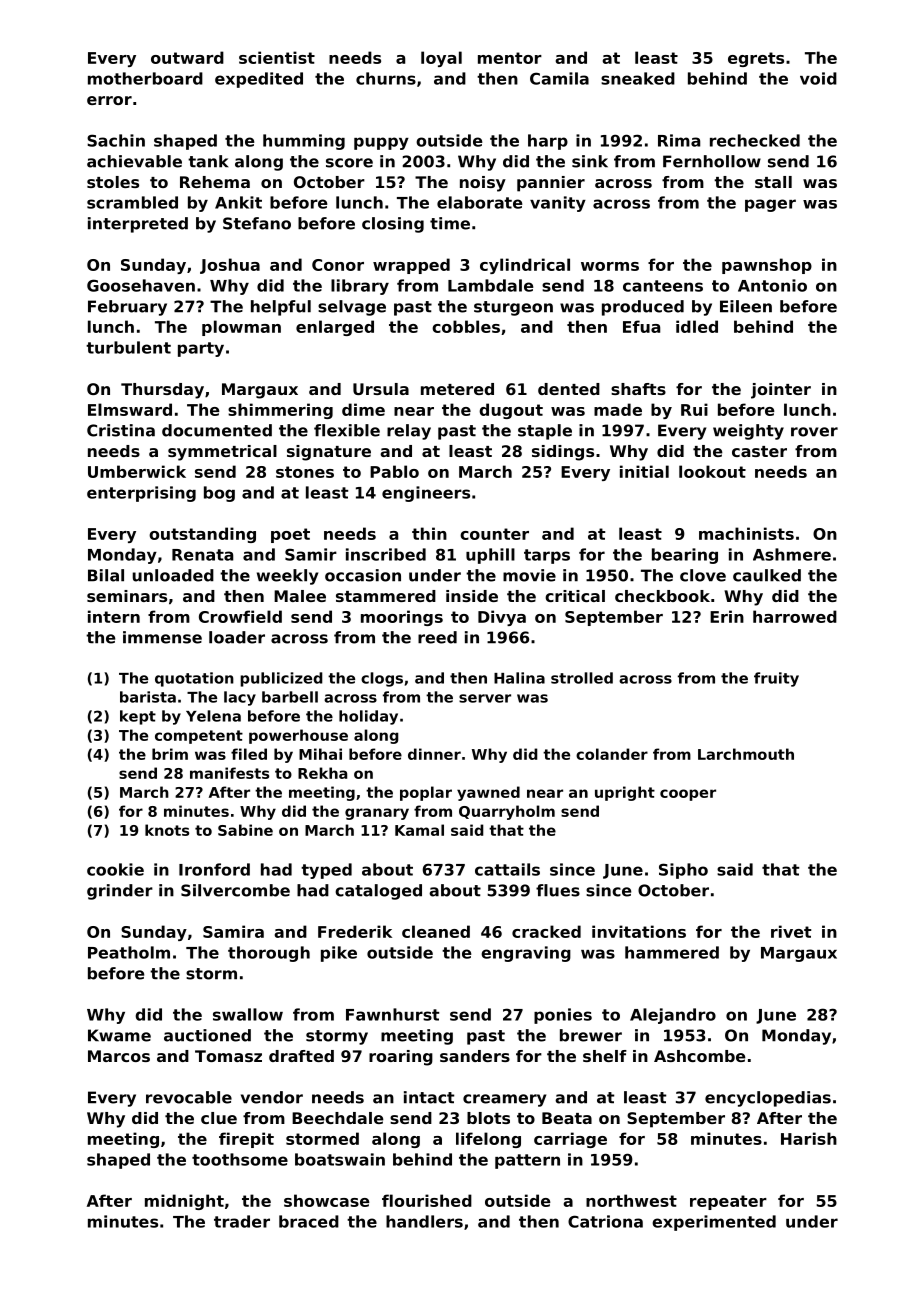  What do you see at coordinates (441, 59) in the screenshot?
I see `loyal` at bounding box center [441, 59].
